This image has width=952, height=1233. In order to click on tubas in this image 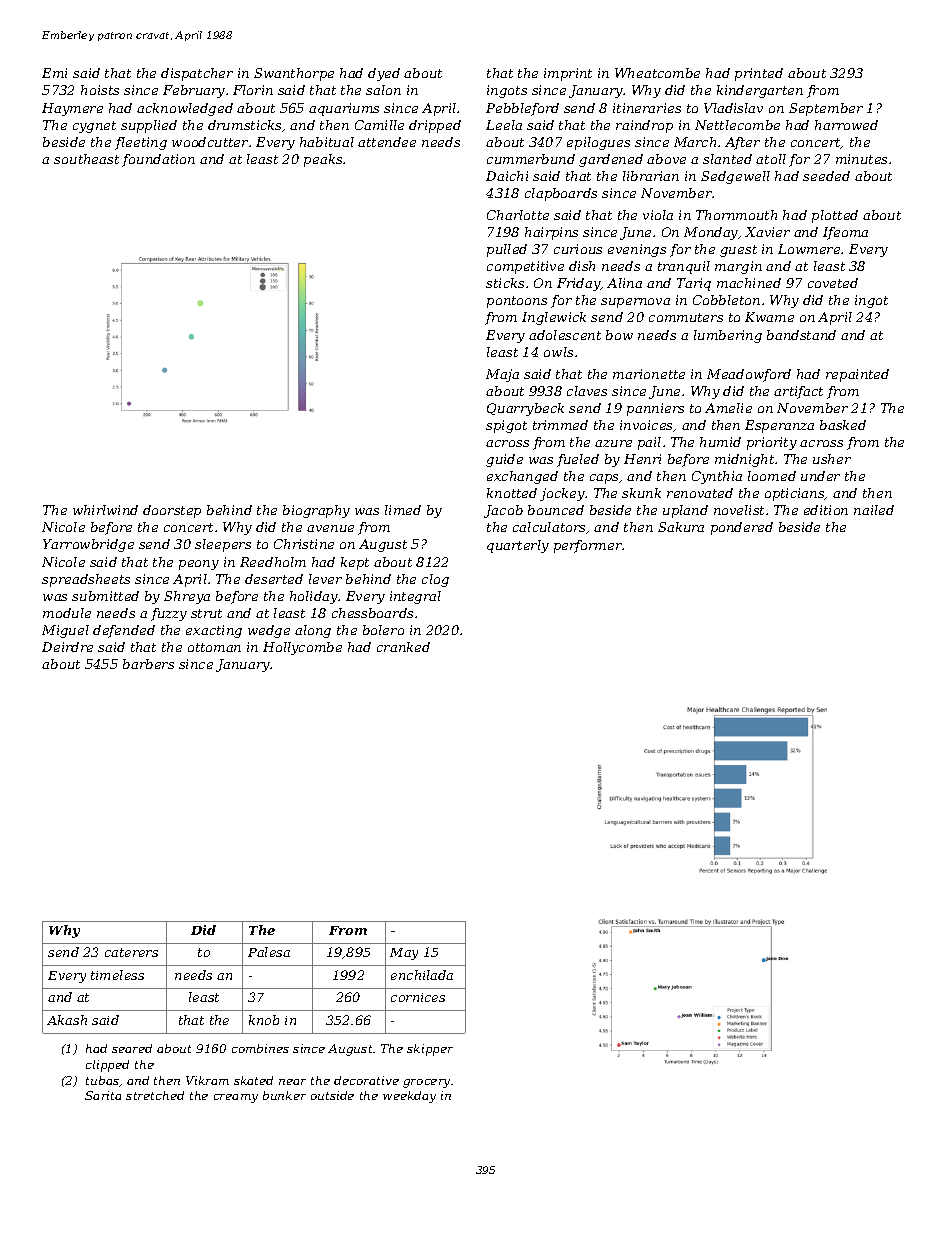, I will do `click(102, 1080)`.
